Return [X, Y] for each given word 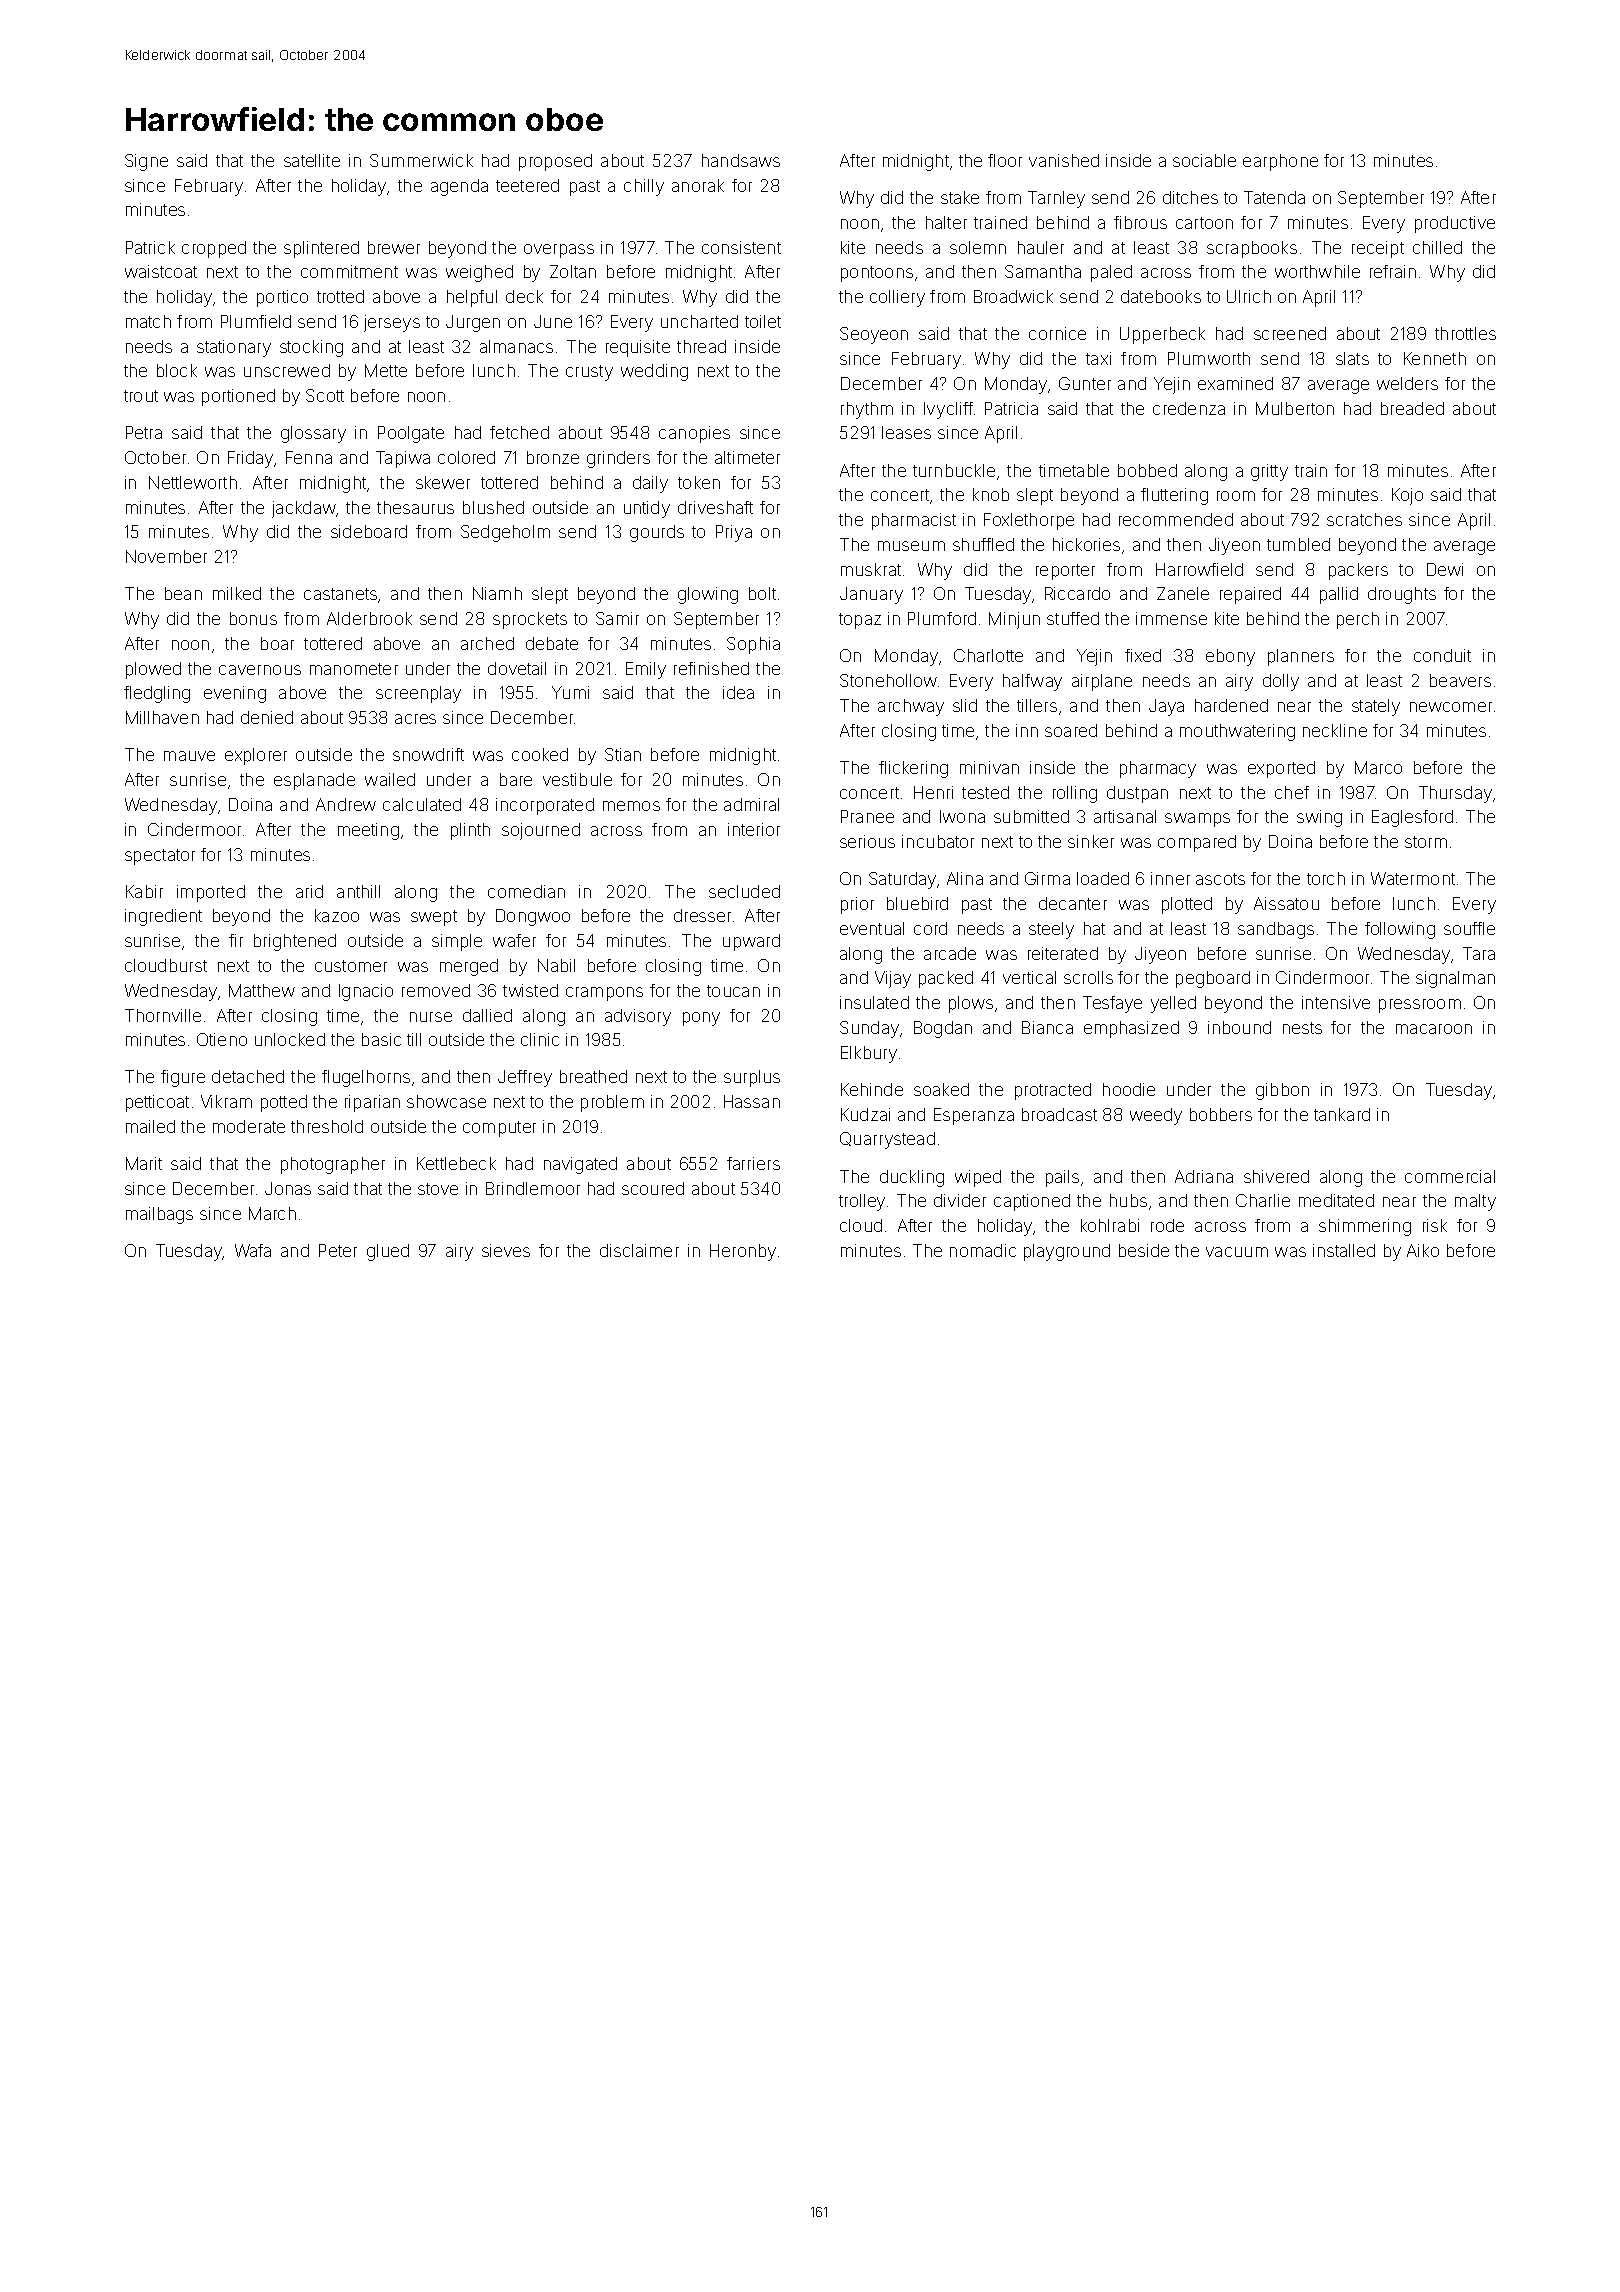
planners [1301, 657]
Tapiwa [403, 459]
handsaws [741, 160]
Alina [965, 878]
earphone [1280, 162]
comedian [526, 891]
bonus [253, 618]
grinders [618, 459]
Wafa [253, 1250]
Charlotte [988, 655]
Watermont [1413, 878]
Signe [146, 162]
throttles [1465, 333]
